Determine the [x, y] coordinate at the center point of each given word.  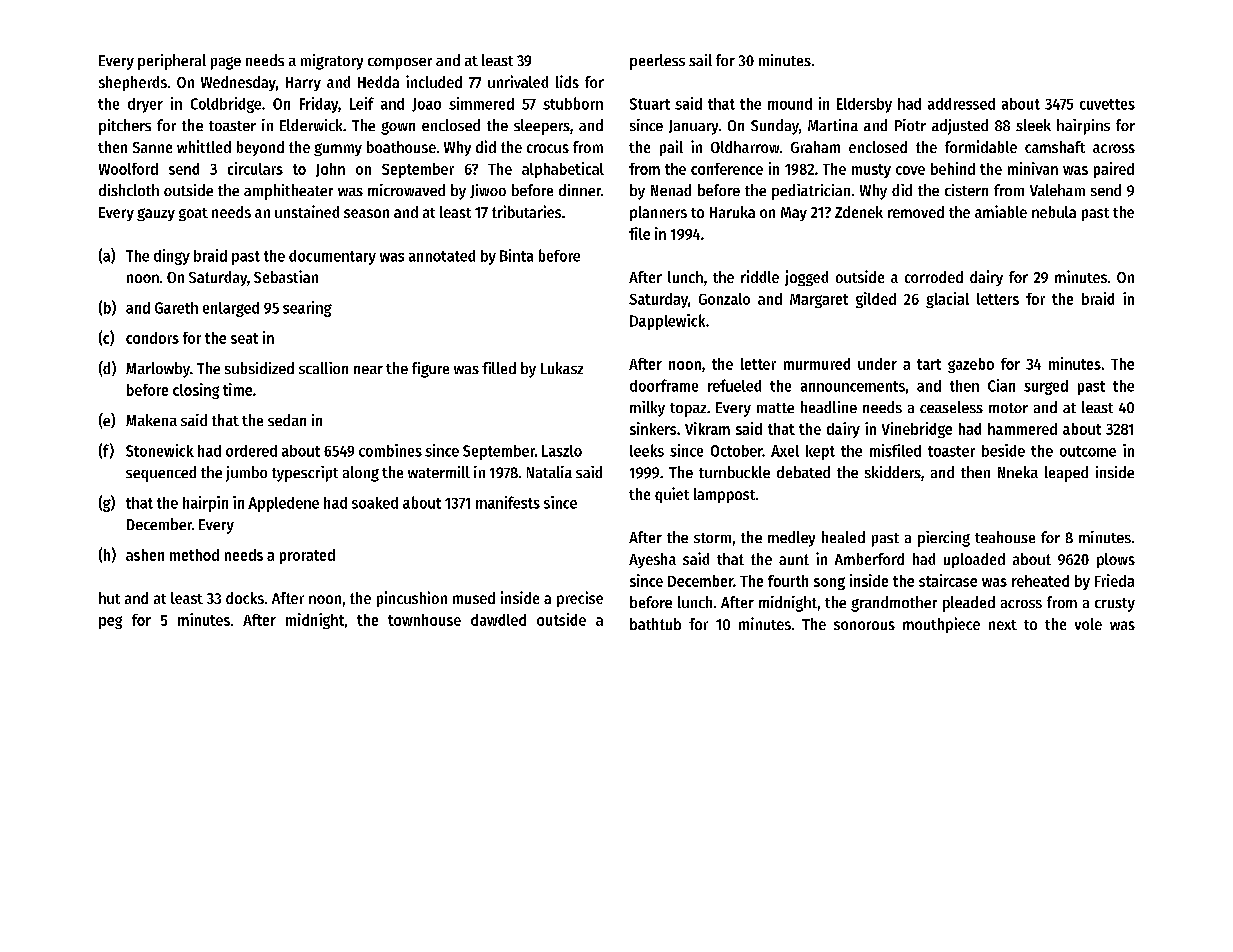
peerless [657, 62]
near [368, 370]
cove [910, 170]
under [877, 364]
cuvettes [1107, 104]
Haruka [732, 212]
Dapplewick [667, 322]
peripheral [172, 62]
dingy [172, 257]
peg [110, 622]
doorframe [664, 385]
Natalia [549, 472]
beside [1003, 450]
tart [929, 364]
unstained [307, 211]
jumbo [246, 474]
